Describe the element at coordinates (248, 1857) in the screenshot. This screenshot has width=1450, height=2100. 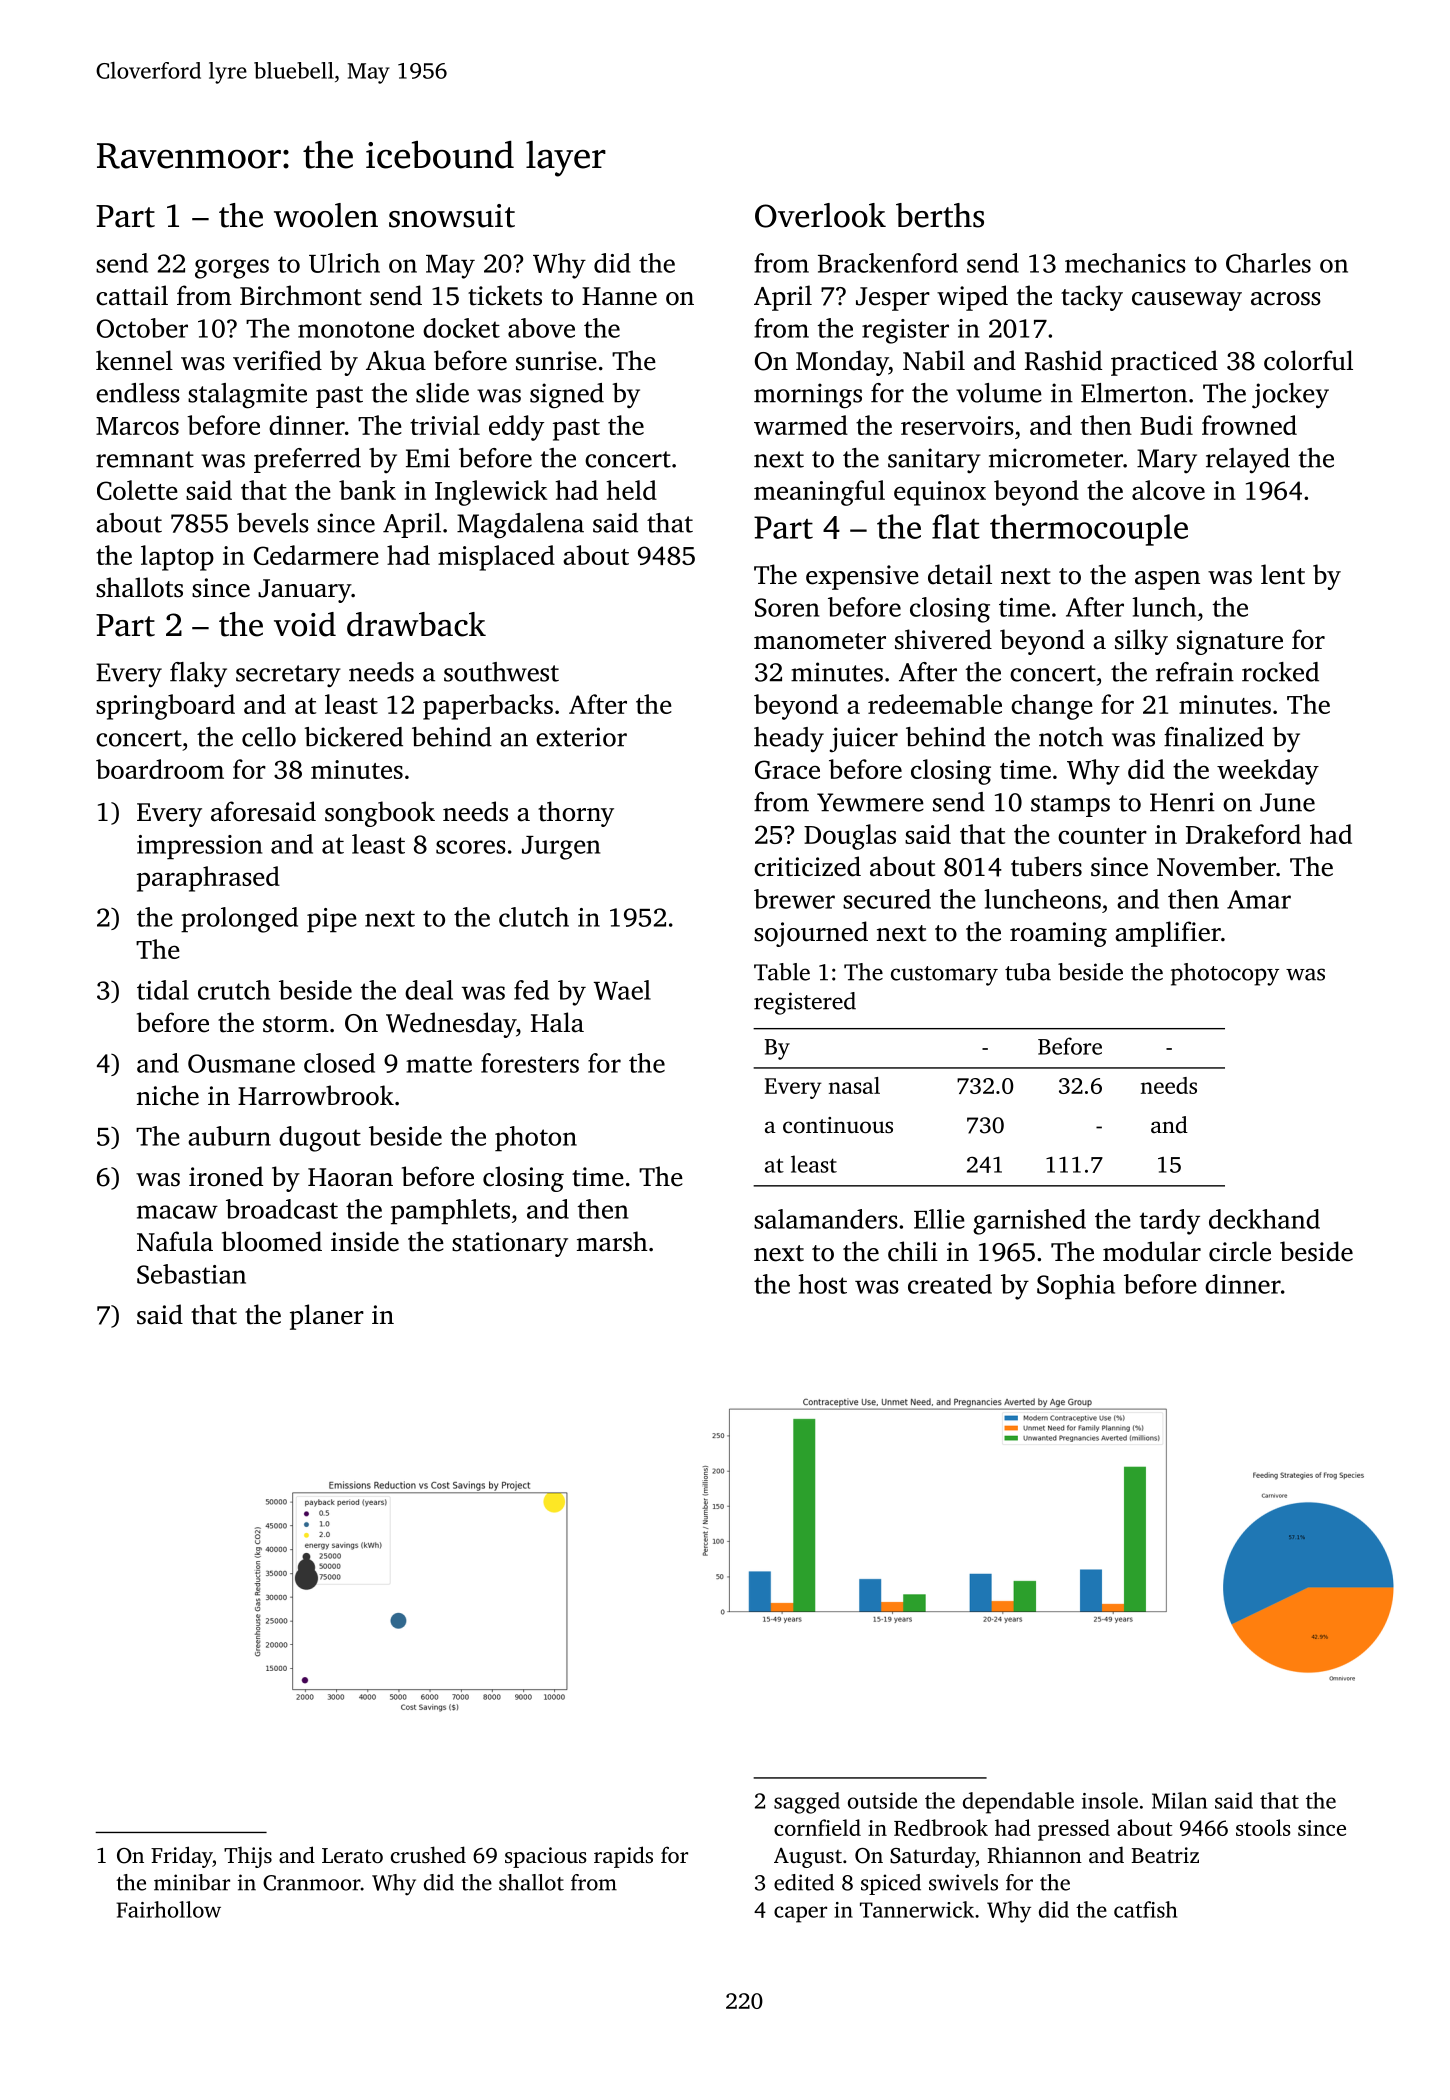
I see `Thijs` at that location.
